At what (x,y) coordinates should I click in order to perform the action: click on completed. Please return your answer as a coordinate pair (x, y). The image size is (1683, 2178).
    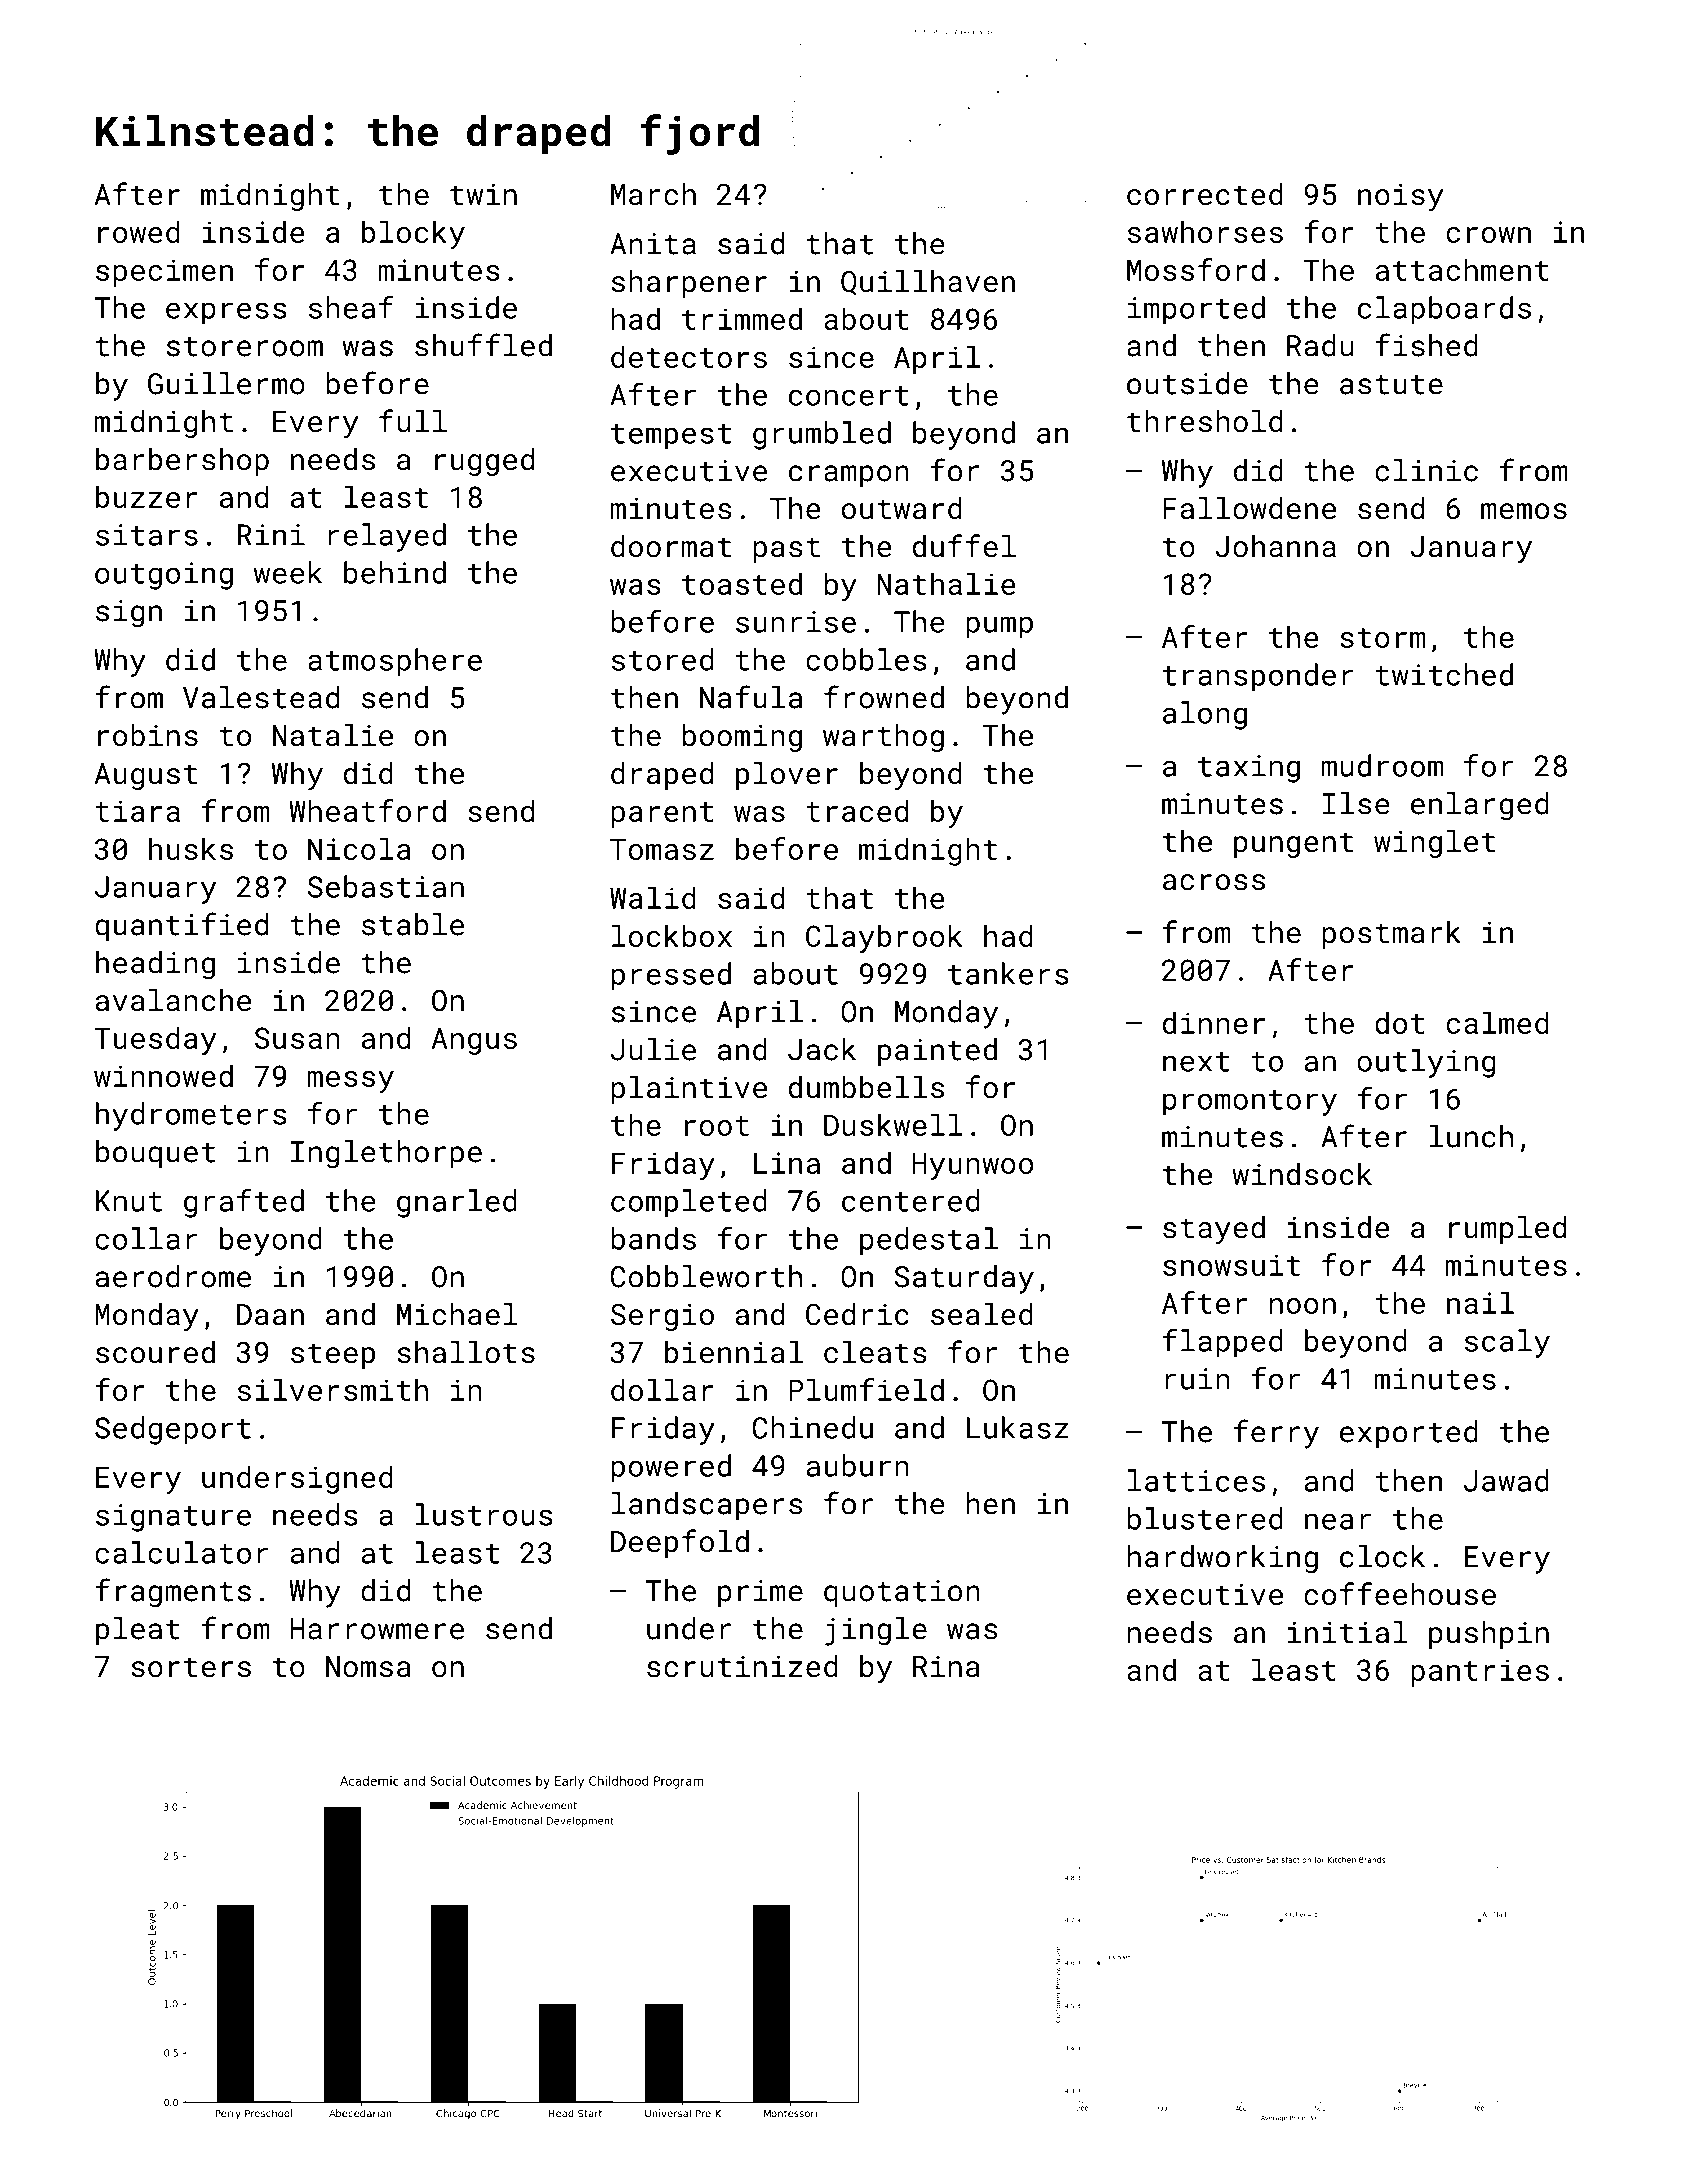
    Looking at the image, I should click on (689, 1203).
